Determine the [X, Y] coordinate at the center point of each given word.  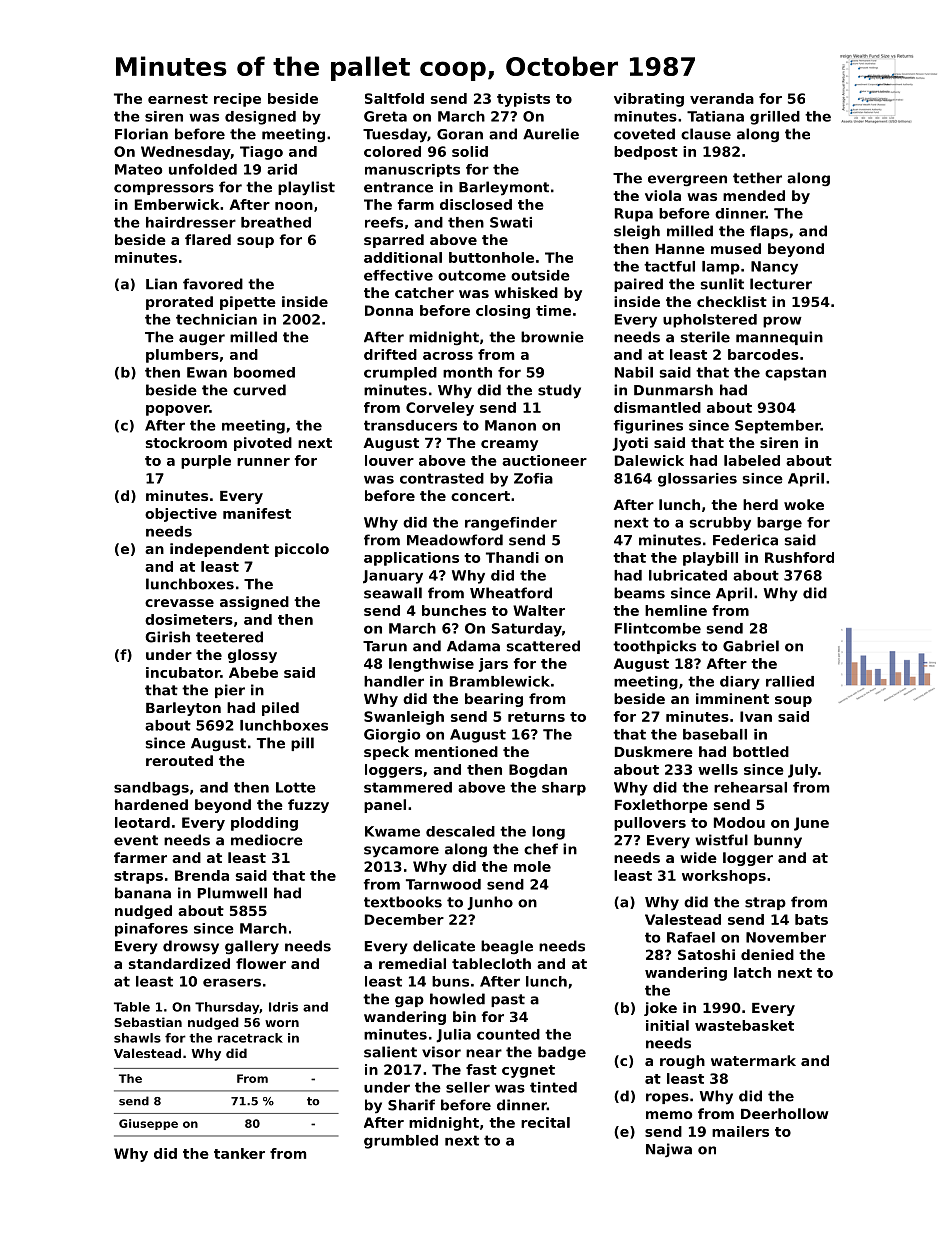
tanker [239, 1153]
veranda [722, 98]
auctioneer [544, 460]
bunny [778, 841]
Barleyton [183, 709]
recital [545, 1122]
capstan [795, 374]
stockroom [186, 442]
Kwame [392, 831]
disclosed [476, 204]
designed [260, 118]
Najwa [669, 1150]
